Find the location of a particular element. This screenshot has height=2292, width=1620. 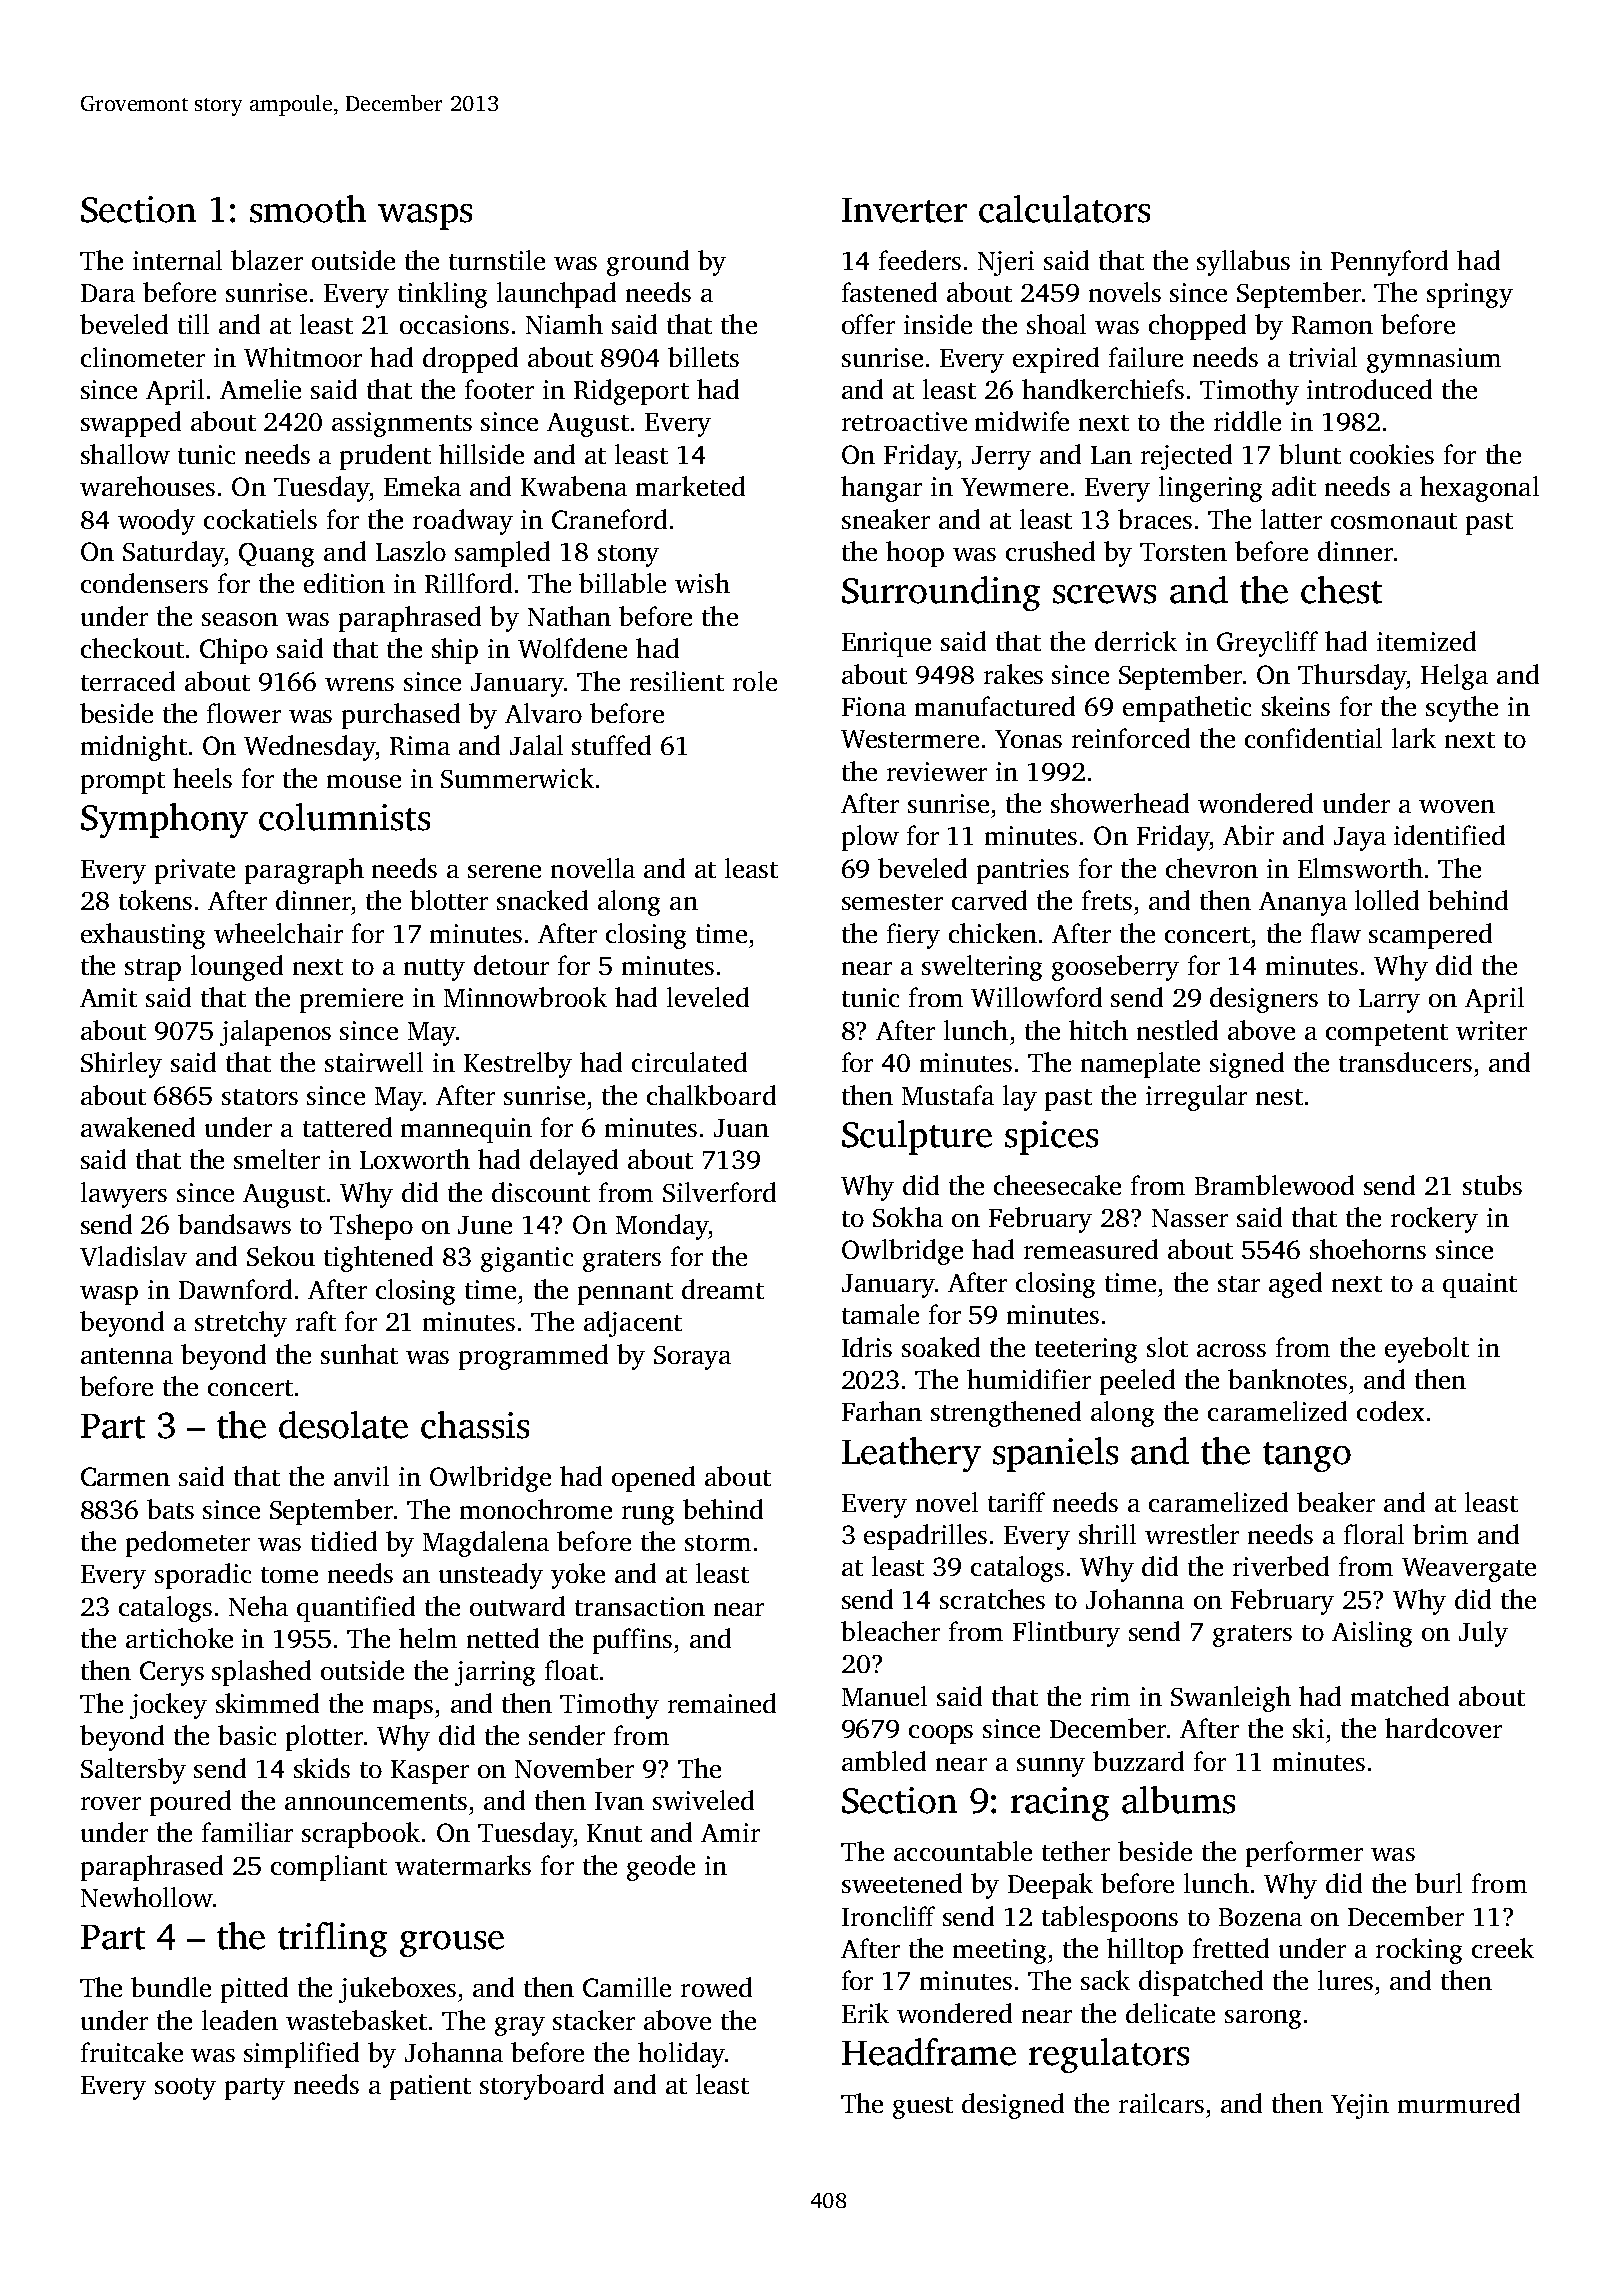

storm is located at coordinates (718, 1543).
